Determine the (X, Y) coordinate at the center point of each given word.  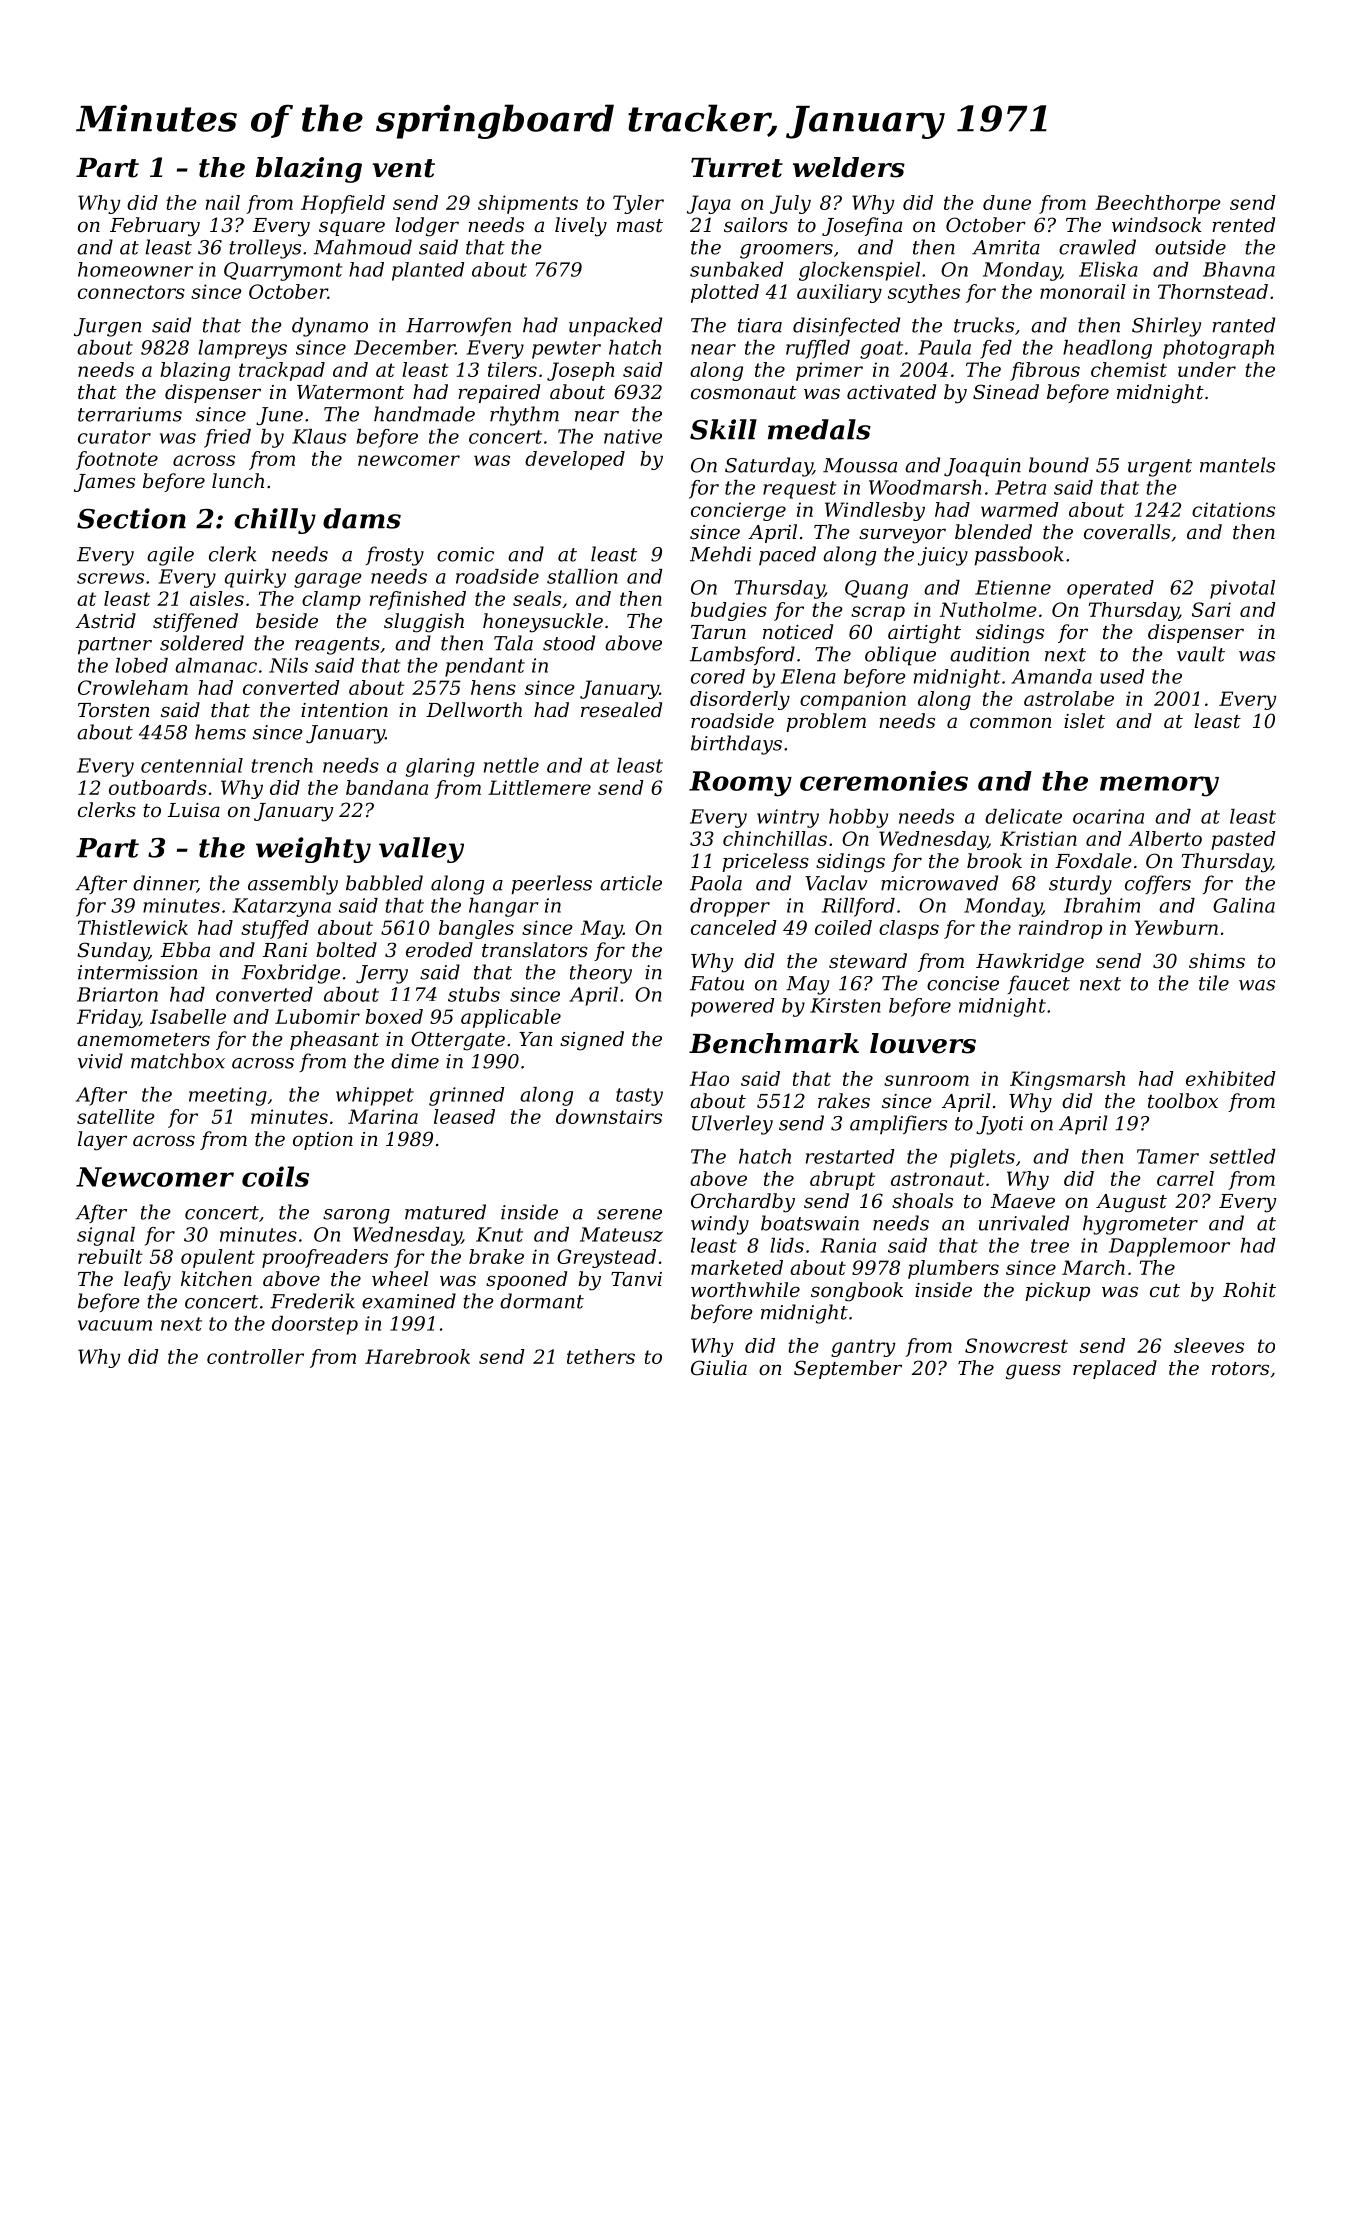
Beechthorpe (1158, 204)
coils (275, 1176)
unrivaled (1024, 1223)
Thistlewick (133, 927)
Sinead (1006, 392)
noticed (798, 632)
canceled (734, 927)
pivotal (1242, 589)
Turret (737, 168)
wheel (400, 1279)
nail (223, 202)
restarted (850, 1156)
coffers (1158, 884)
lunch (238, 480)
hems (220, 732)
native (633, 436)
